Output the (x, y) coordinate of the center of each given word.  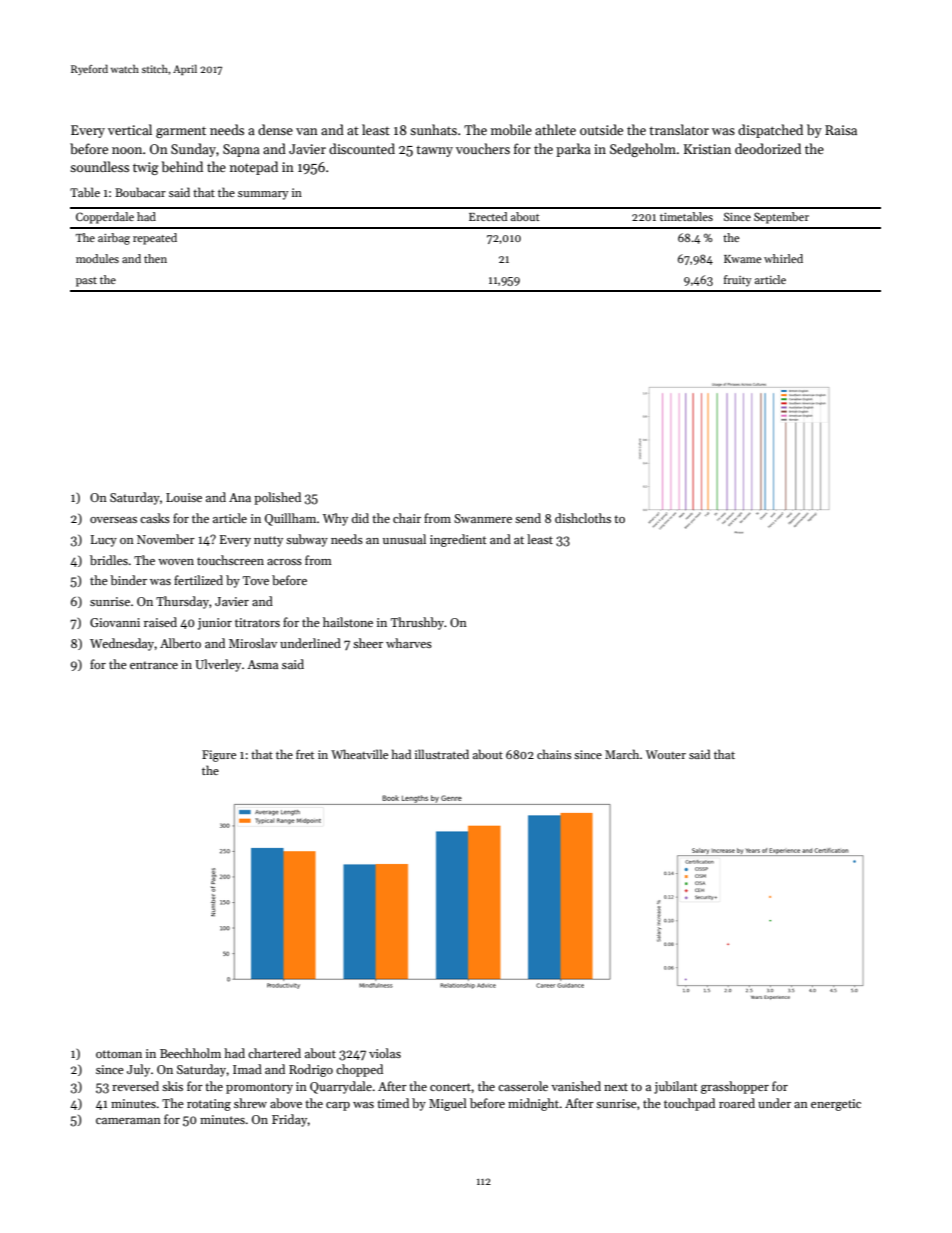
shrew (250, 1103)
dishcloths (583, 518)
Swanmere (483, 518)
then (155, 258)
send (528, 518)
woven (176, 562)
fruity (738, 281)
